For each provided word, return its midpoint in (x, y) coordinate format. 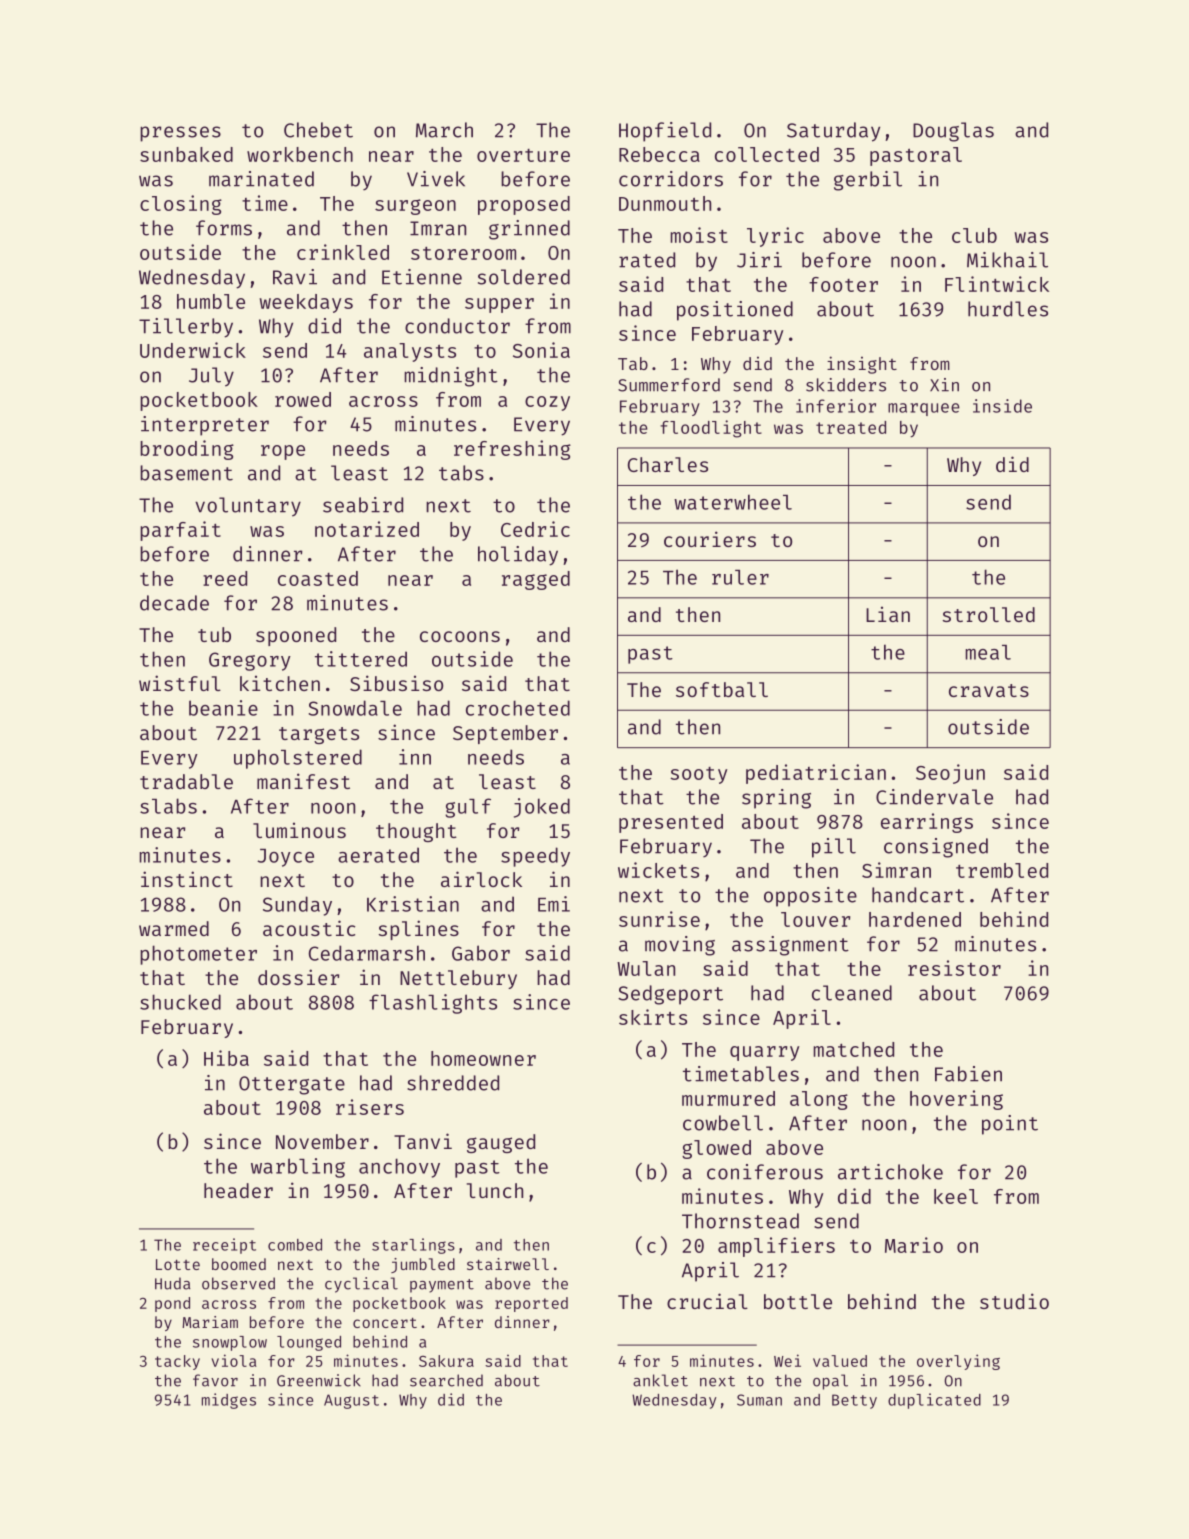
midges (229, 1401)
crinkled (343, 252)
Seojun (950, 774)
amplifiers (776, 1247)
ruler (740, 577)
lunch (495, 1190)
